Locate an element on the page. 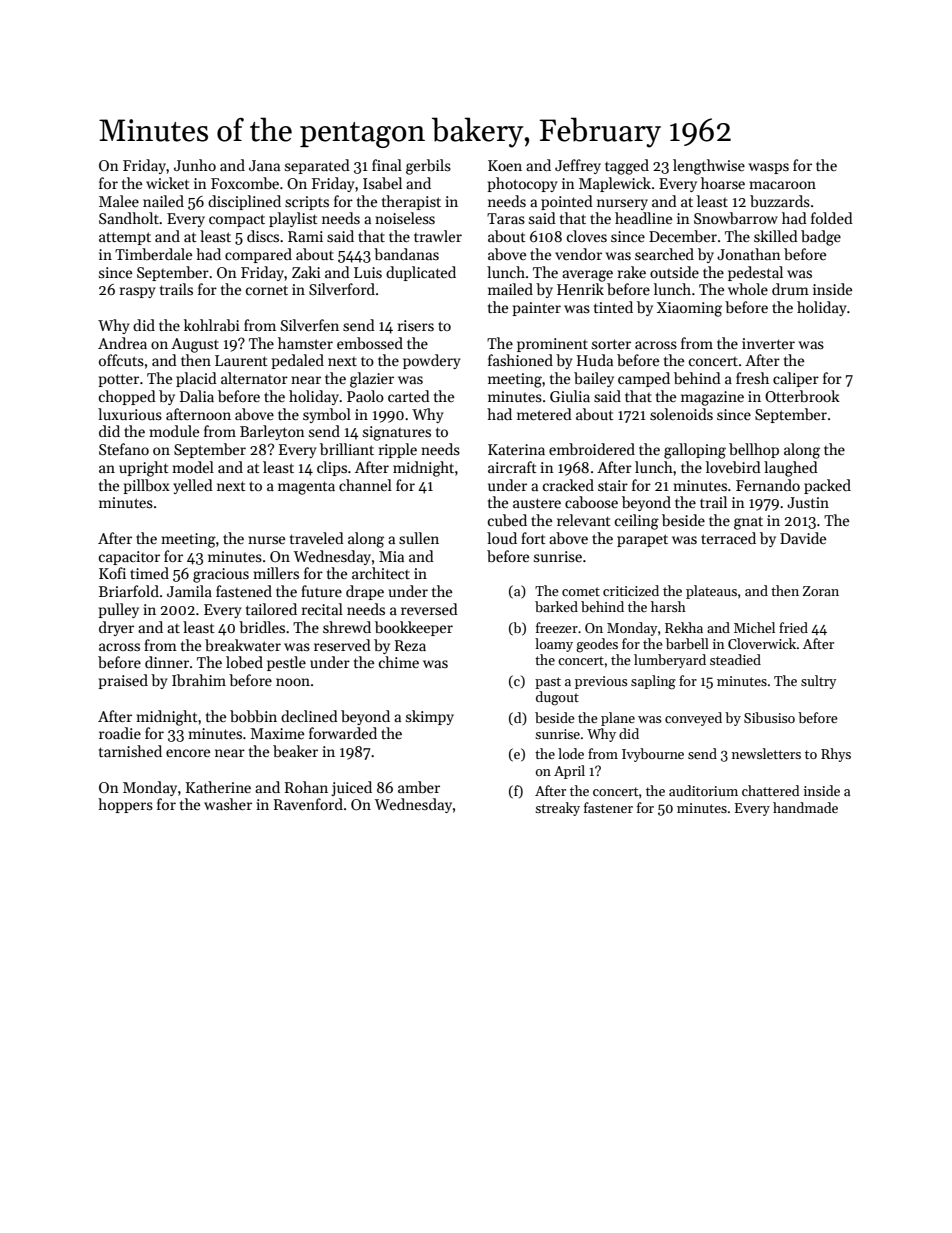 The height and width of the document is (1233, 952). cloves is located at coordinates (587, 236).
